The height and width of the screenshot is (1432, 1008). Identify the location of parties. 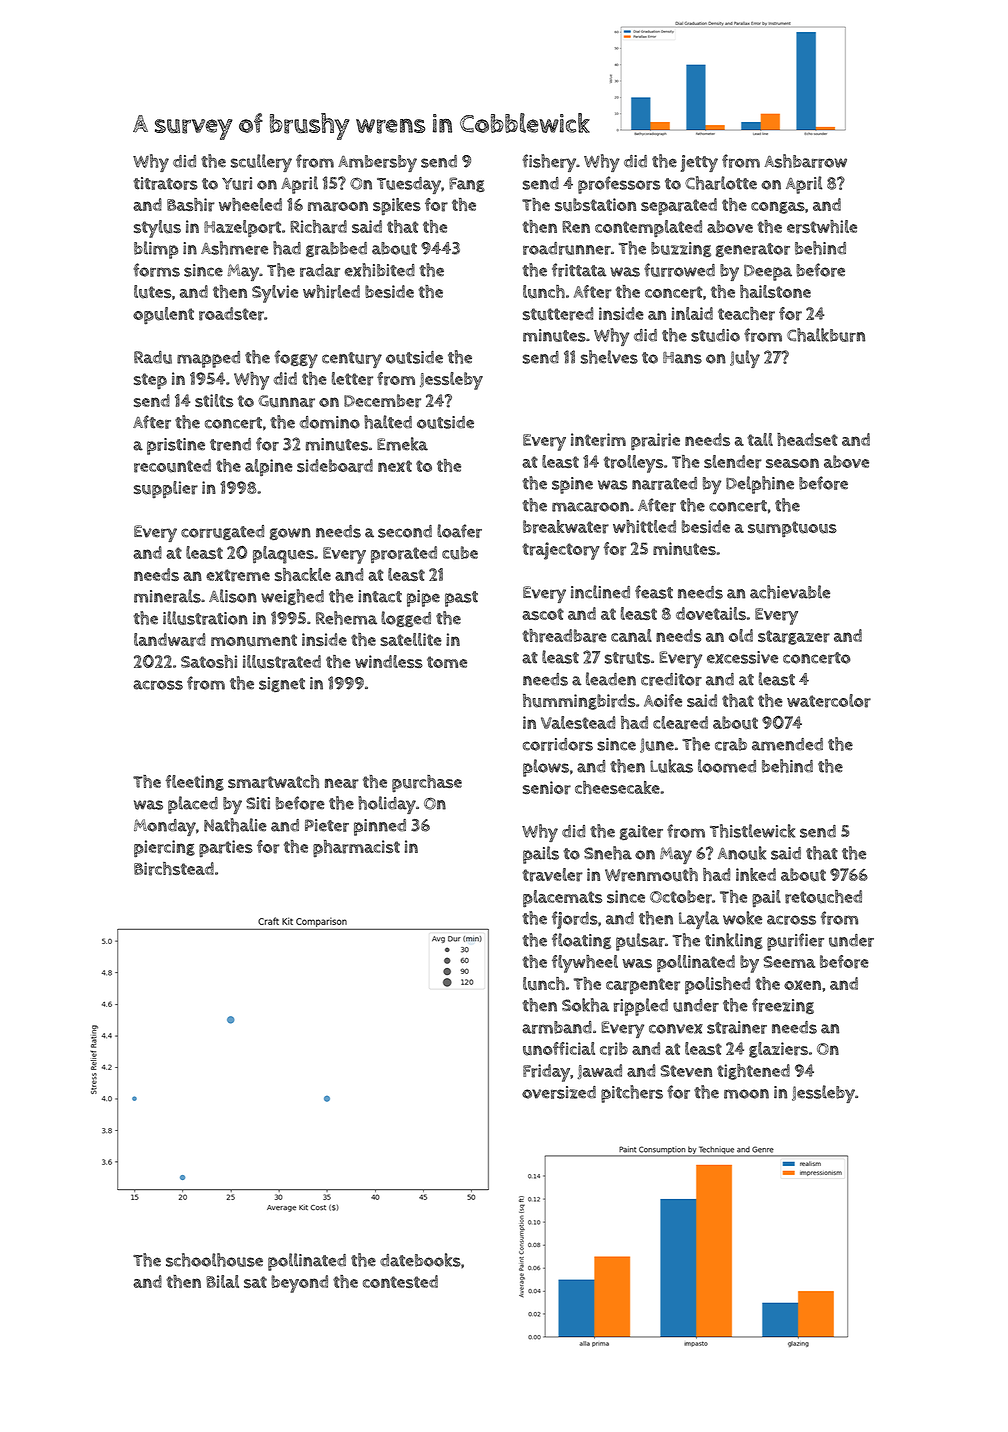
(226, 848).
